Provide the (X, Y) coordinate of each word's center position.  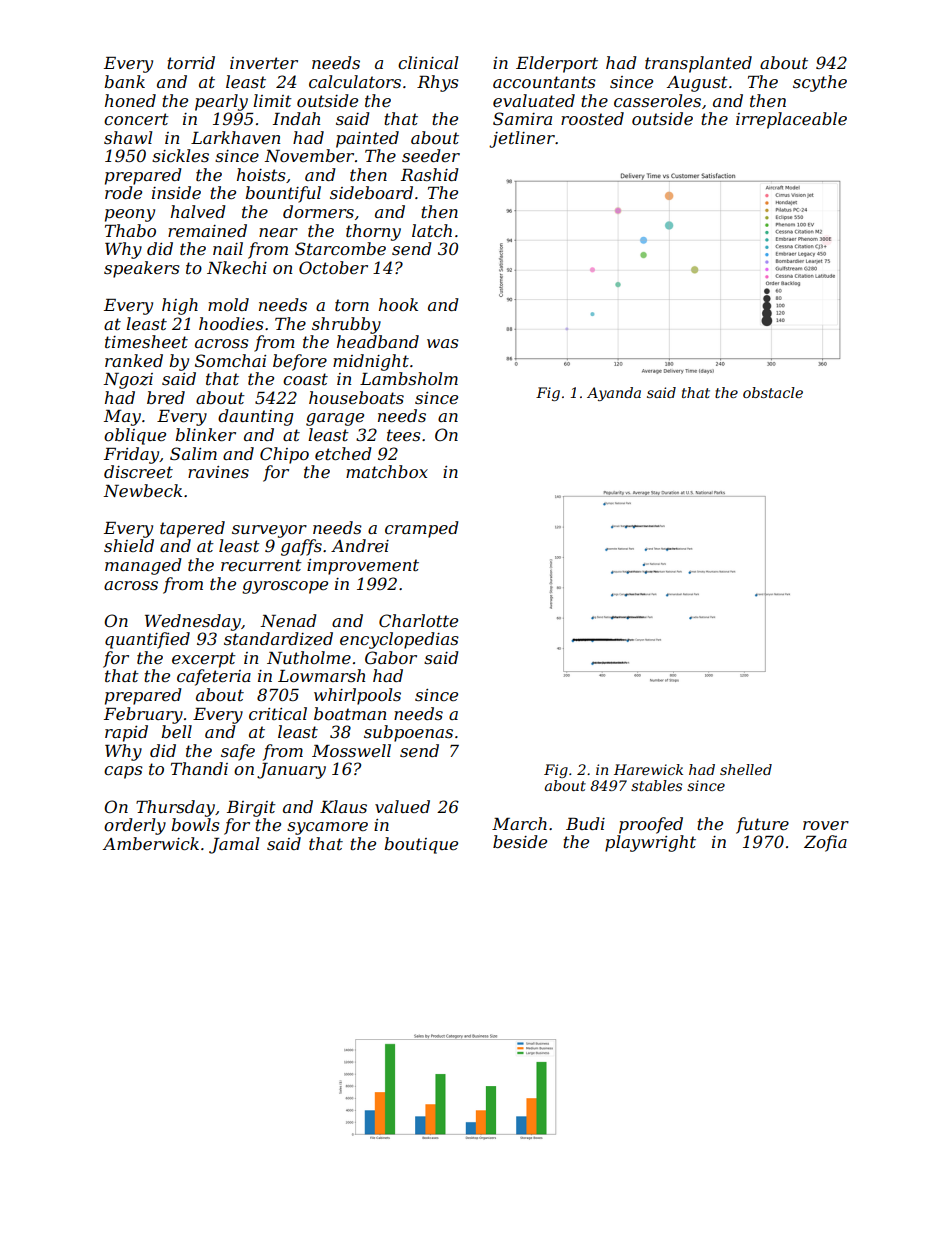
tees (404, 435)
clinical (428, 62)
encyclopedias (399, 640)
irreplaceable (791, 120)
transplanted (698, 64)
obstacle (773, 392)
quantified (147, 640)
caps (123, 772)
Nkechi (237, 267)
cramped (422, 529)
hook (398, 304)
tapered (192, 529)
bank (124, 81)
